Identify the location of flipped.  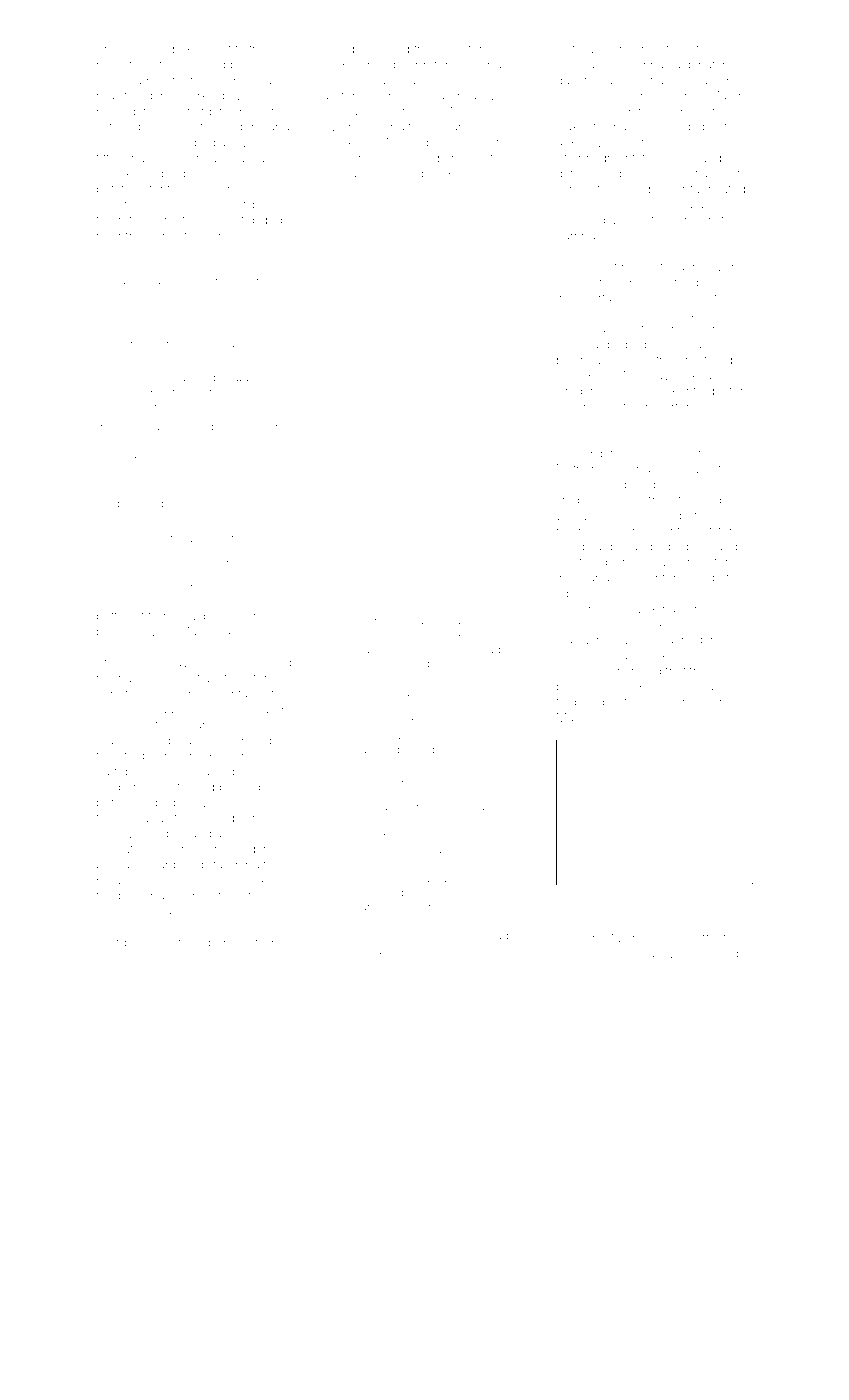
(262, 205).
